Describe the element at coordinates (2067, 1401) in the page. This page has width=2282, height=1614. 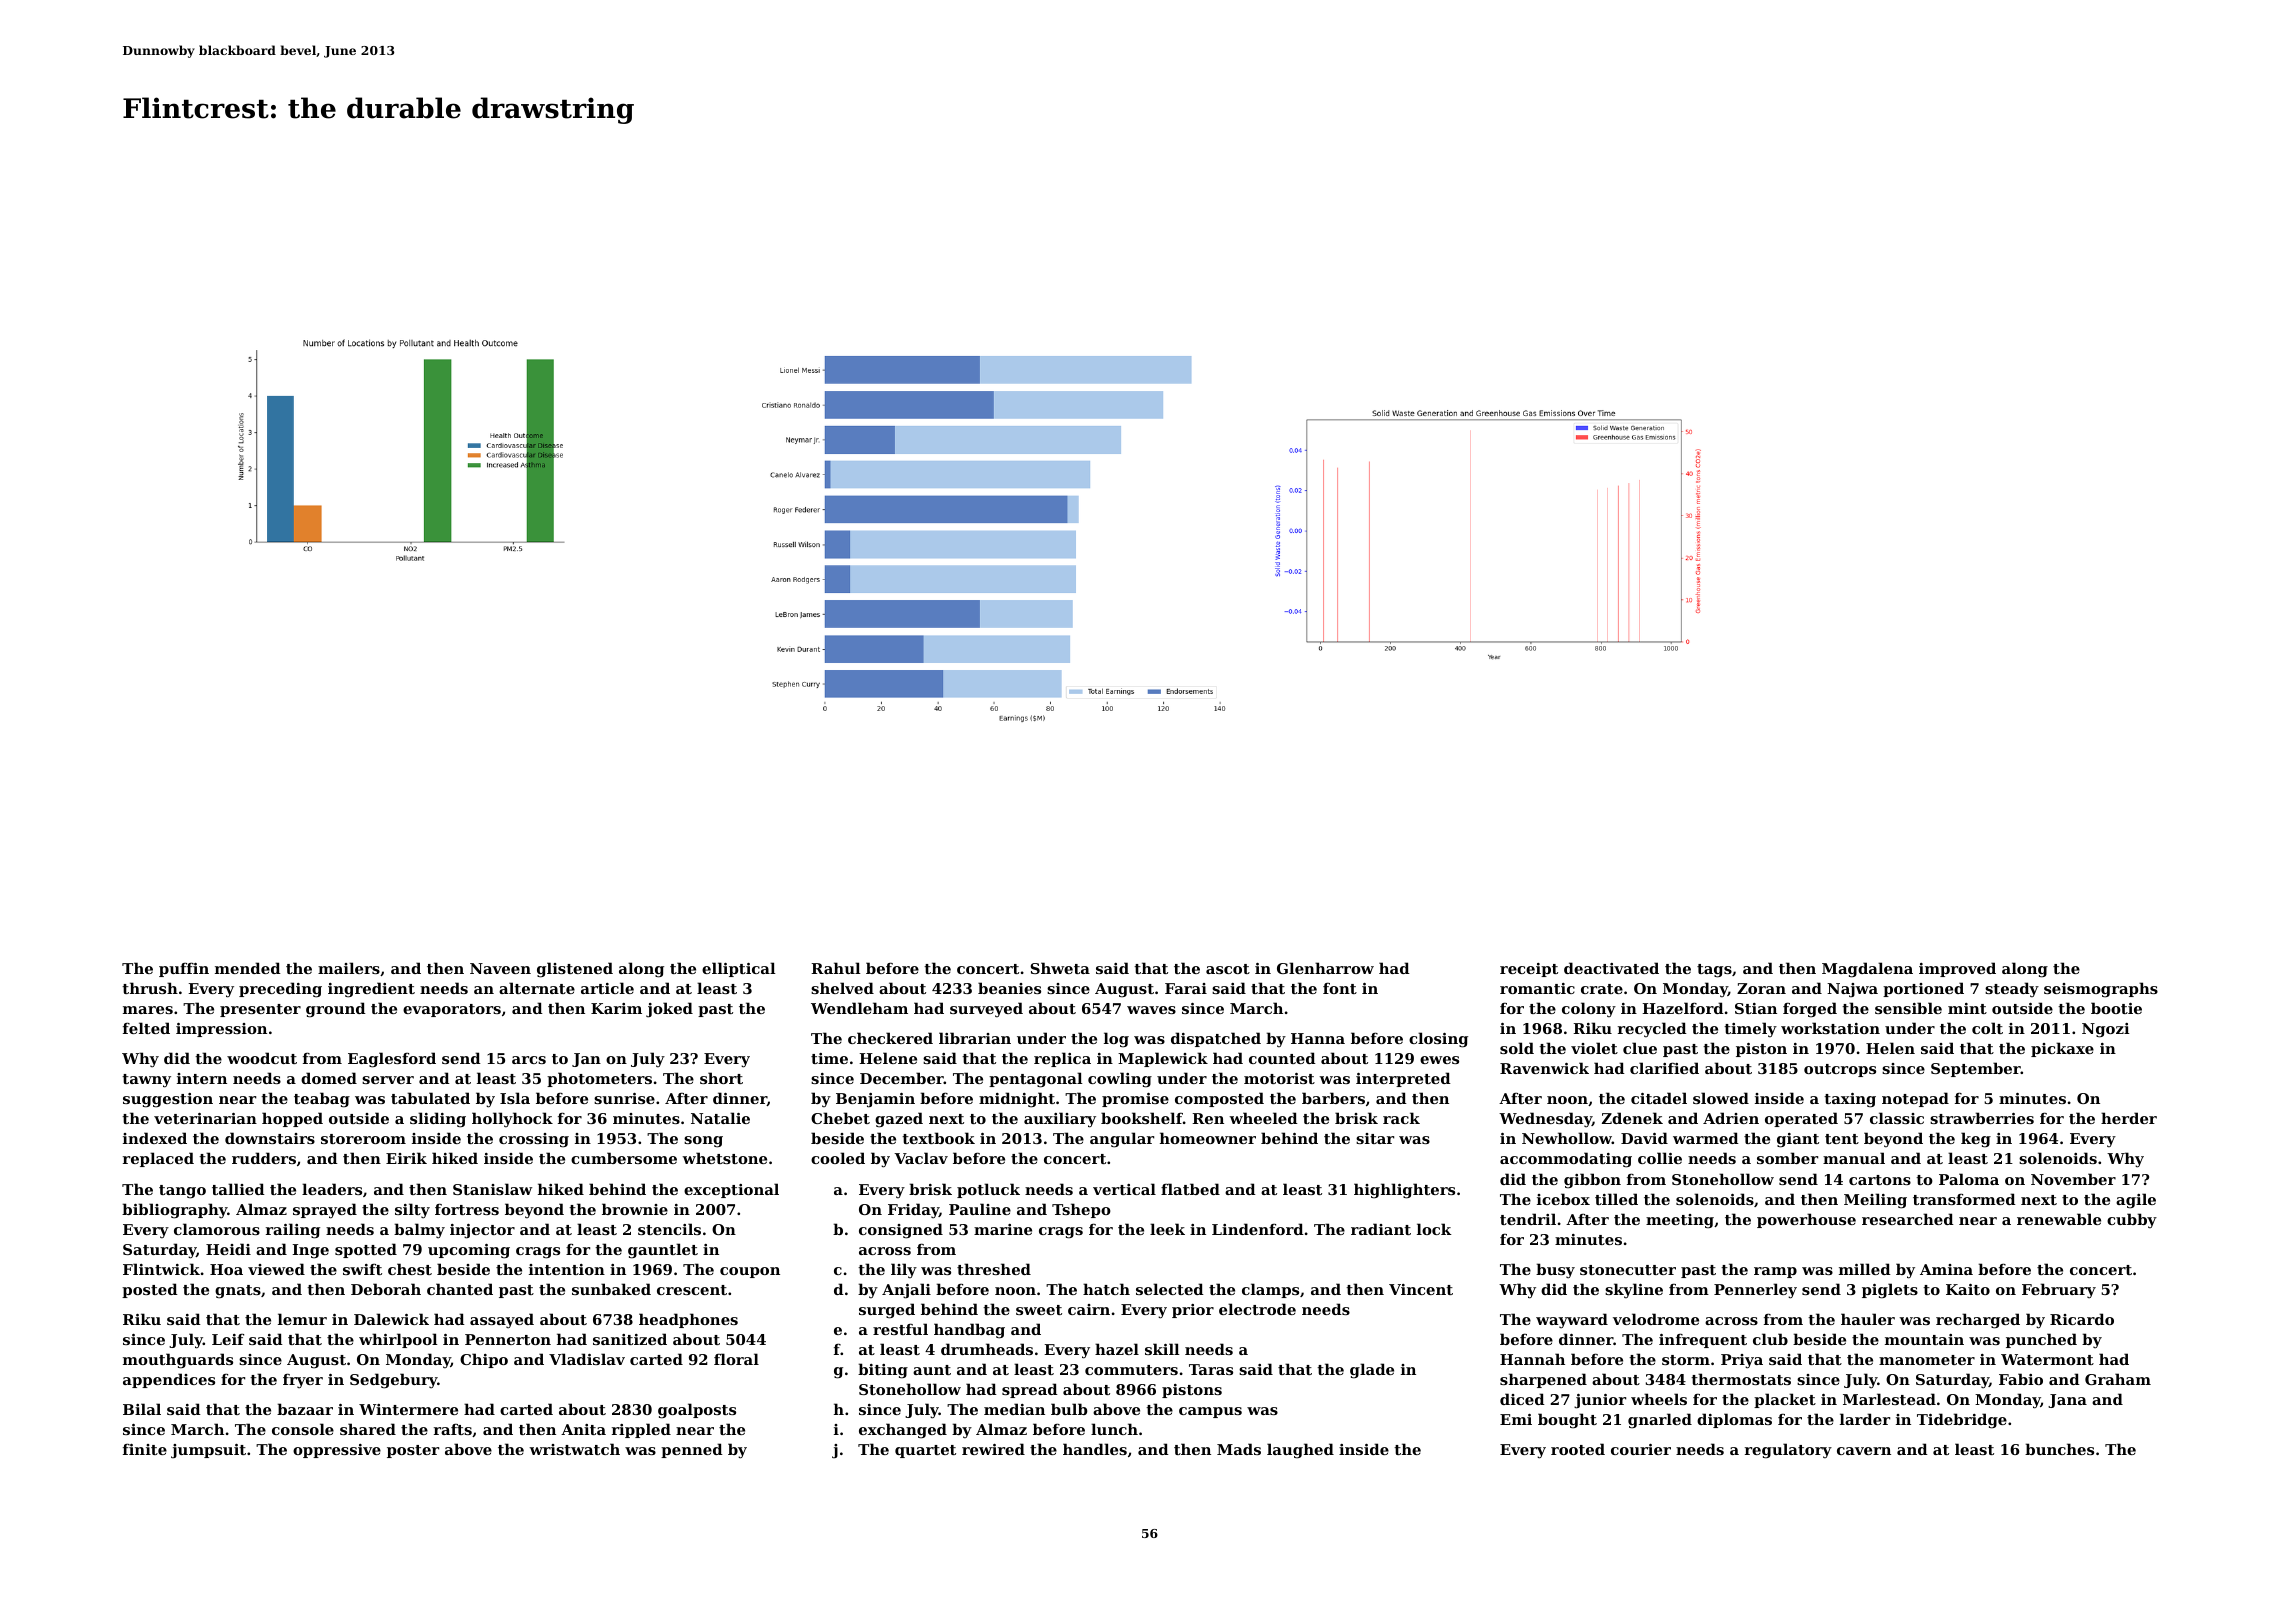
I see `Jana` at that location.
